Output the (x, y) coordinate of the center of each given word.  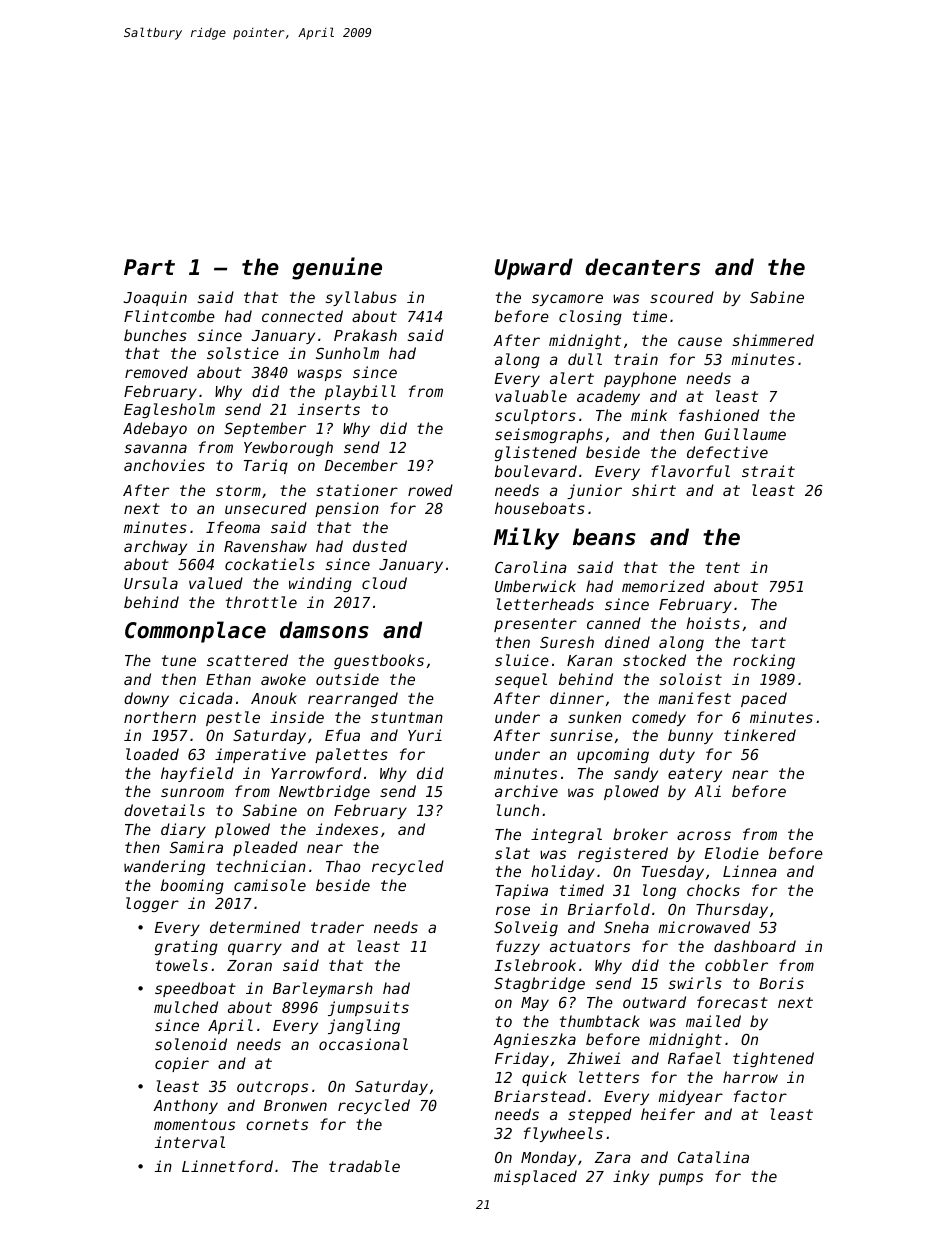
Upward (533, 269)
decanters (642, 267)
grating (186, 947)
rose (513, 910)
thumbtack (600, 1021)
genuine (337, 268)
